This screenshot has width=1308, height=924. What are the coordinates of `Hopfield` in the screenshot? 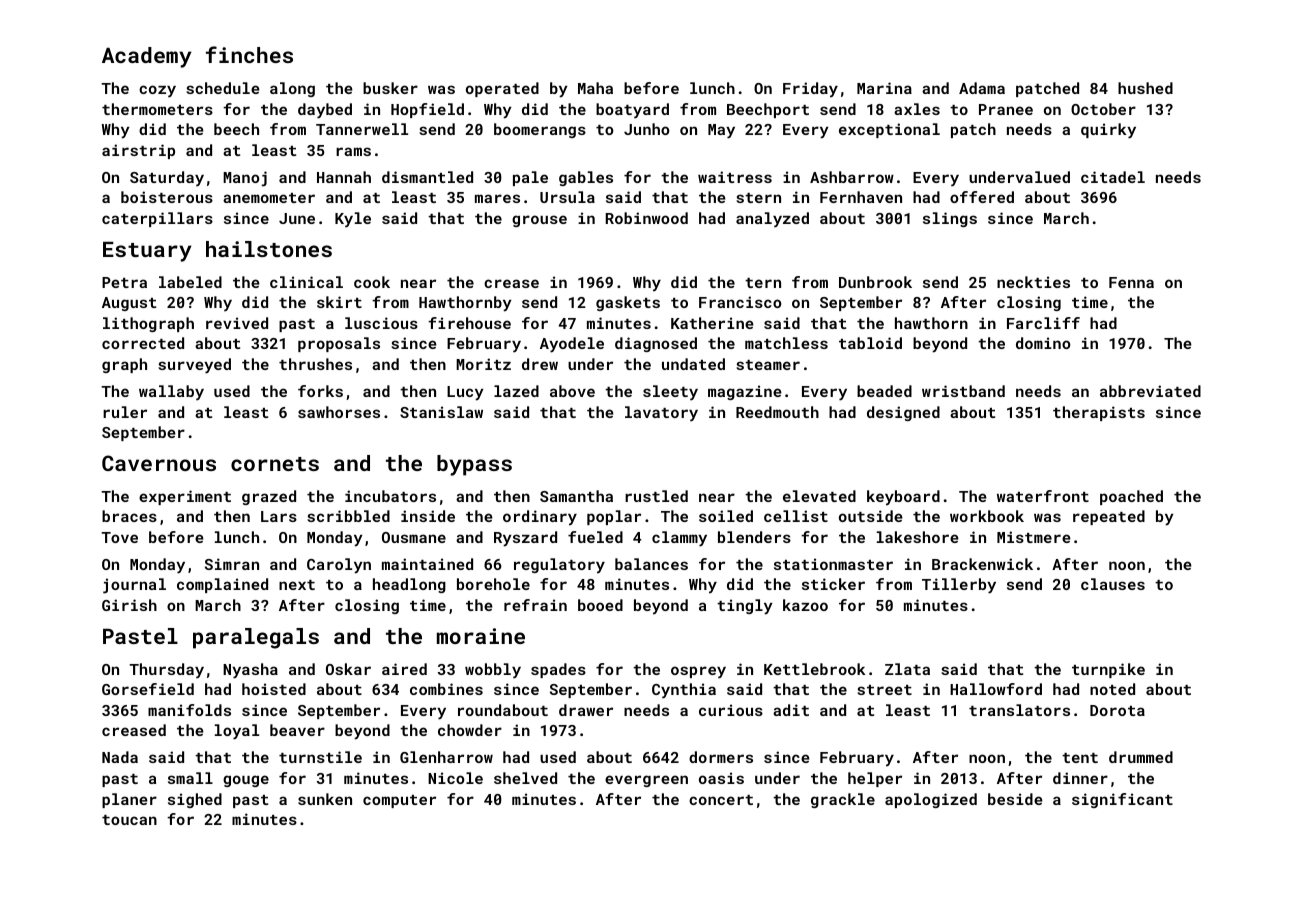 It's located at (427, 110).
